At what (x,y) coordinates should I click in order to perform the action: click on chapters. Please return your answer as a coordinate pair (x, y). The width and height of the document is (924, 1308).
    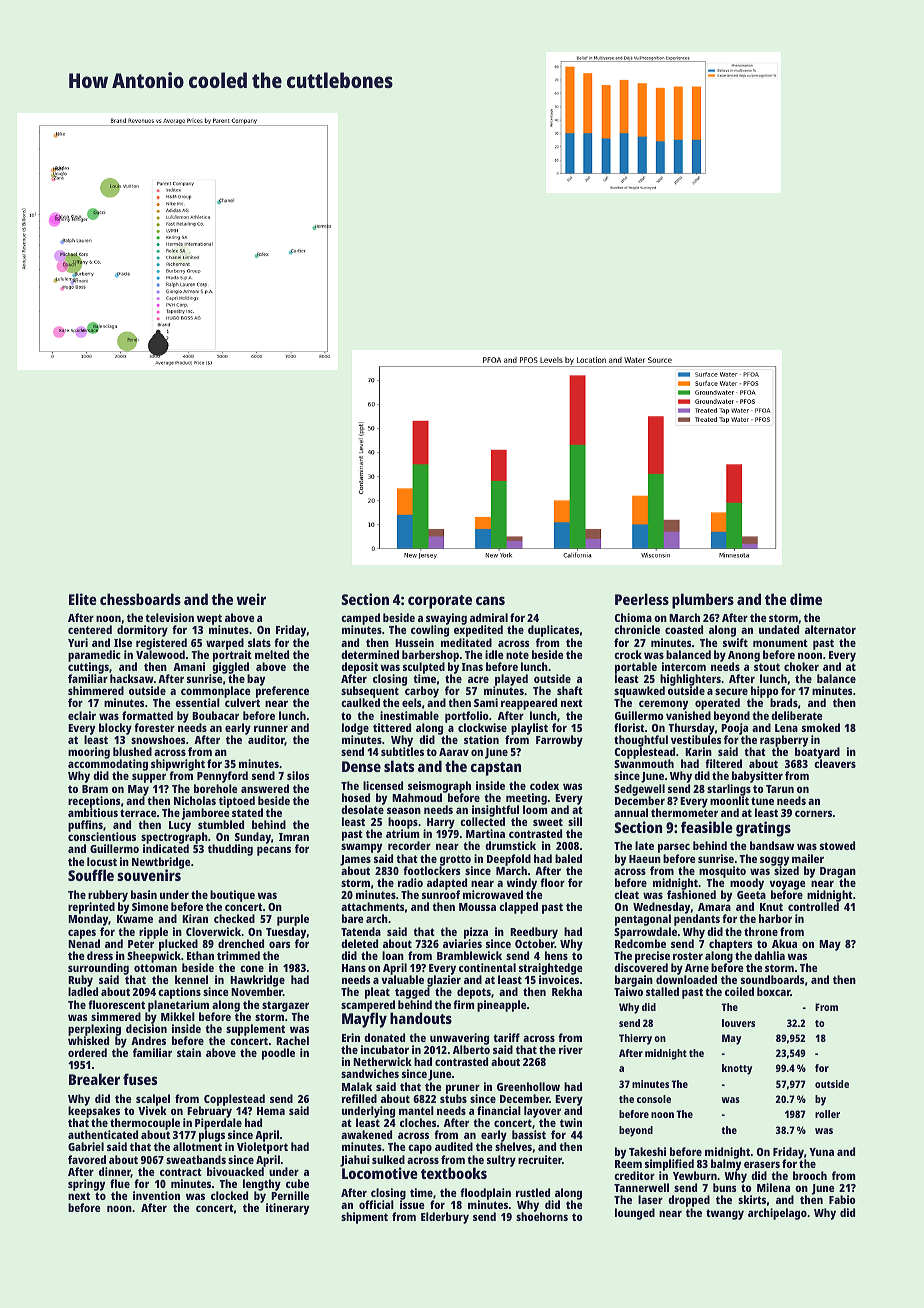
    Looking at the image, I should click on (730, 945).
